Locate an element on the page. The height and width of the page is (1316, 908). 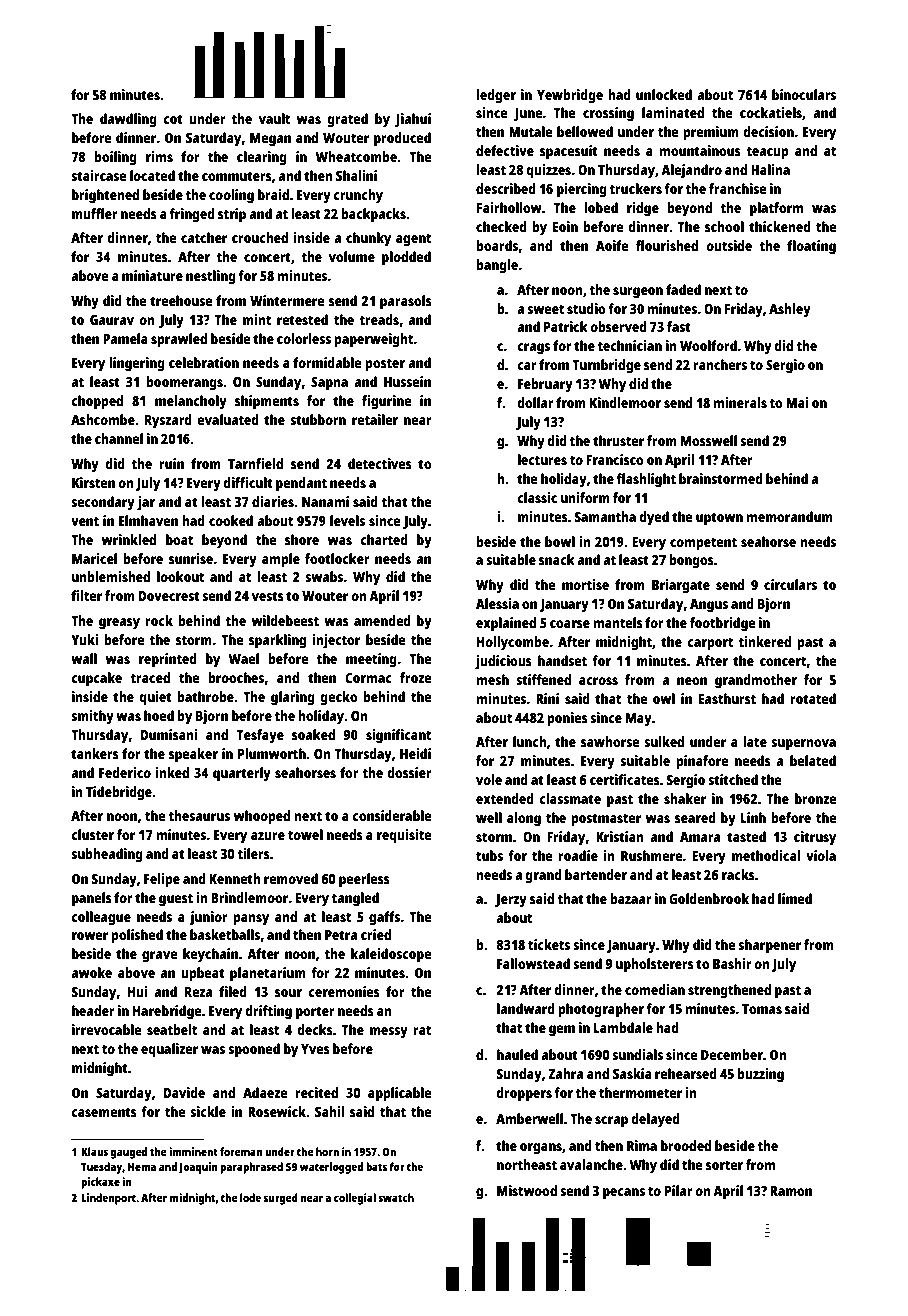
ruin is located at coordinates (171, 463).
